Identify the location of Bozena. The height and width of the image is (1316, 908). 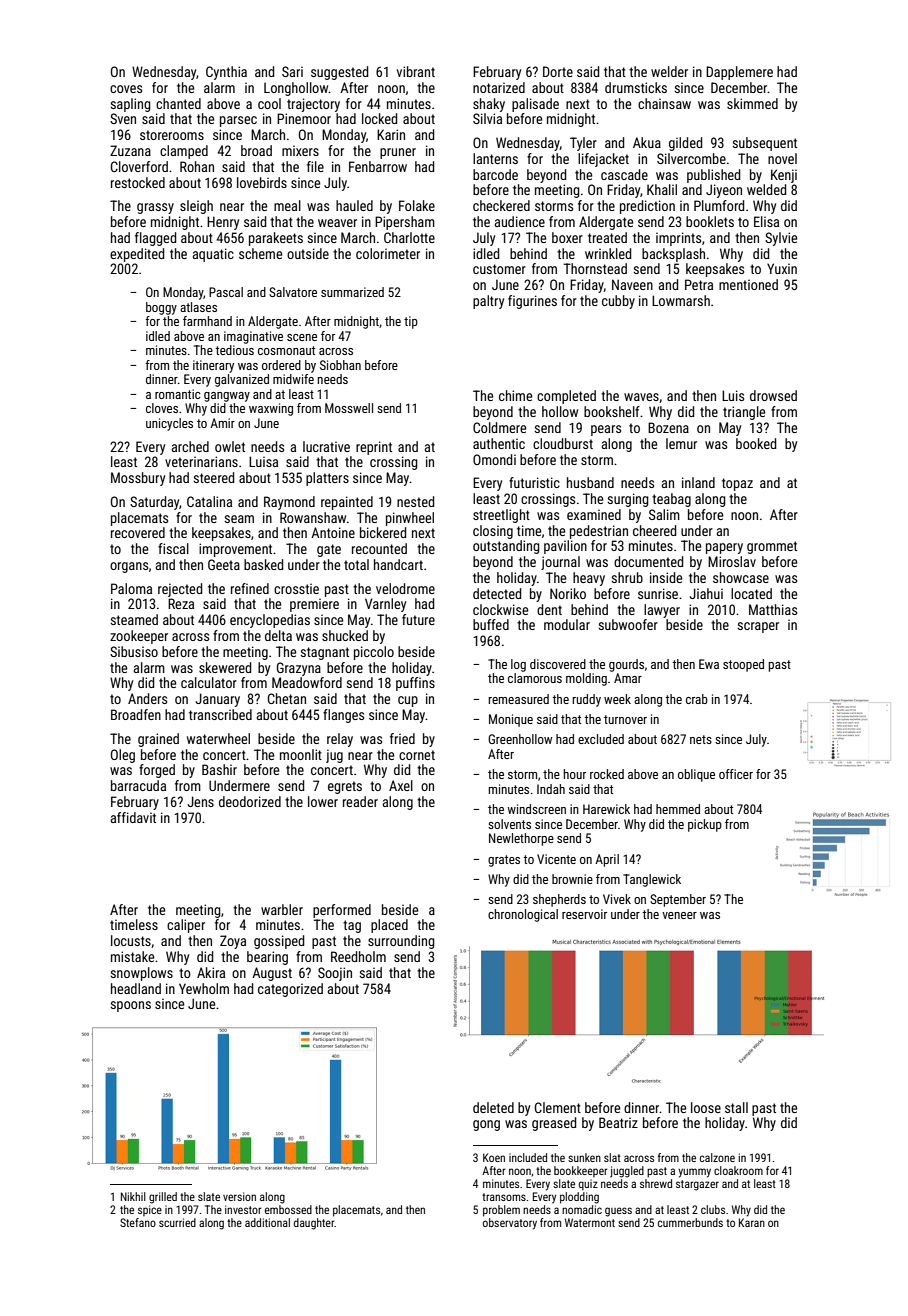
(668, 427).
